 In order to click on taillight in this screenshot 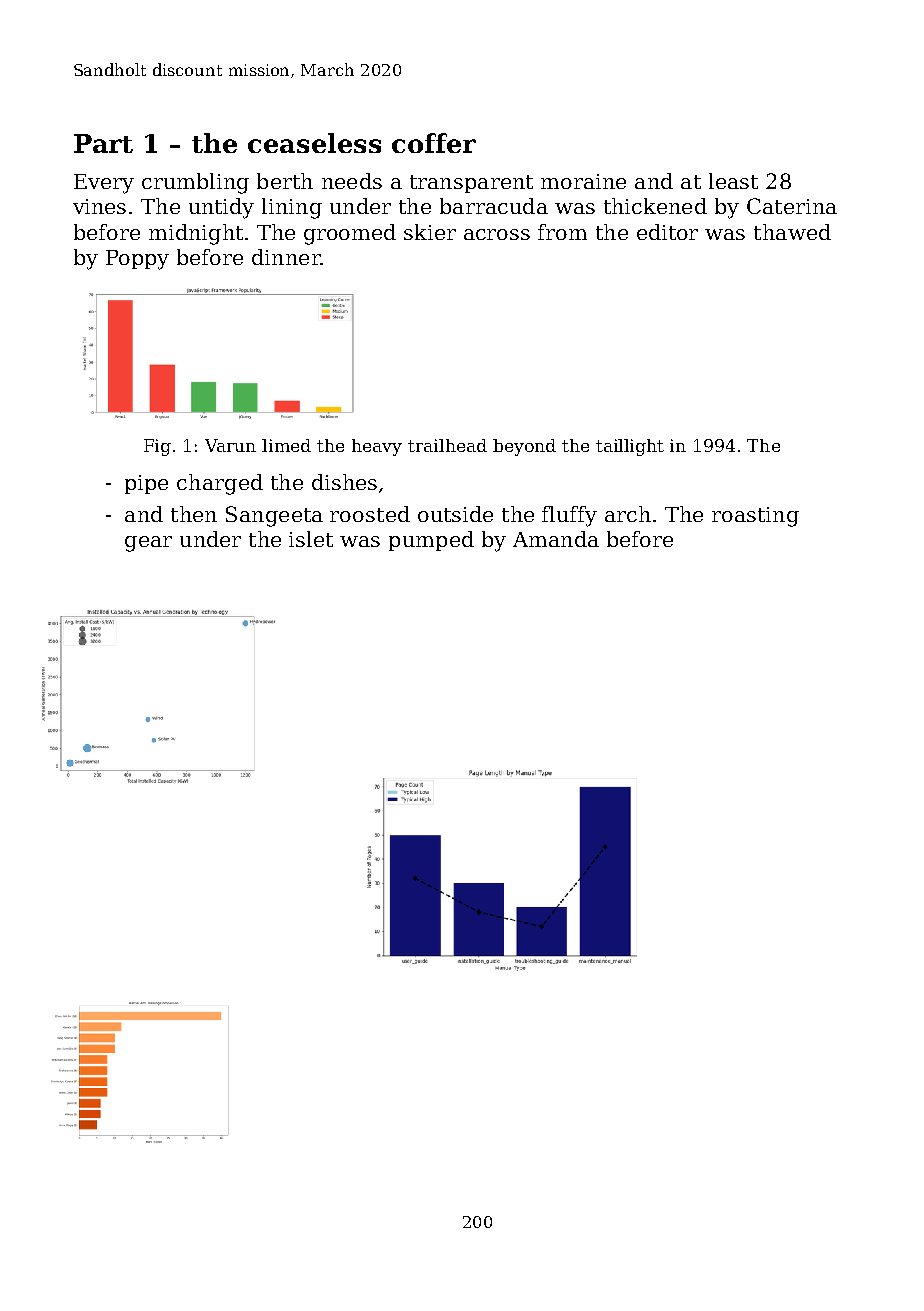, I will do `click(630, 447)`.
